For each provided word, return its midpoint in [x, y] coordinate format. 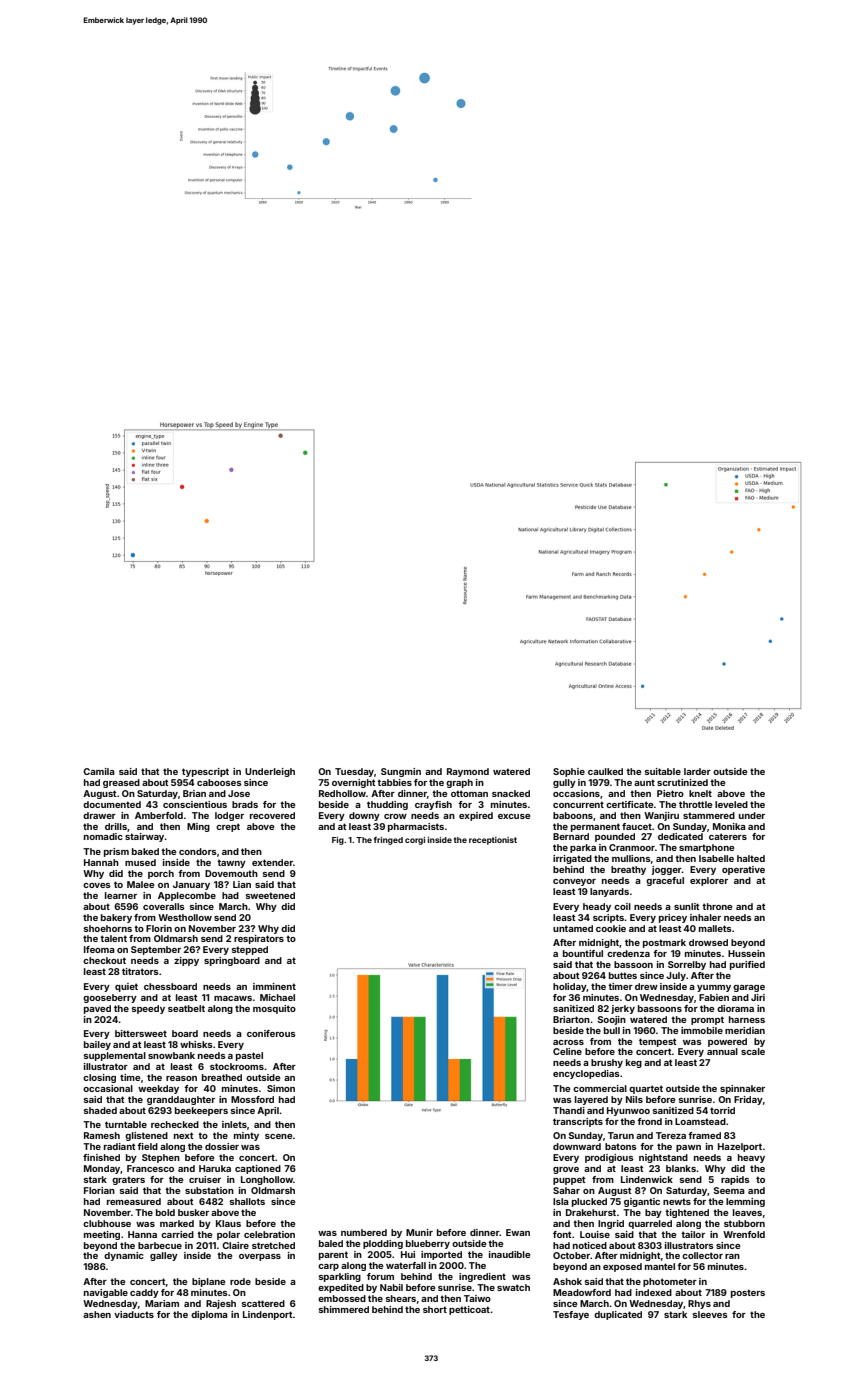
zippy [186, 961]
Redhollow [342, 793]
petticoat [469, 1310]
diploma [209, 1315]
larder [697, 771]
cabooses [219, 782]
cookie [611, 928]
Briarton [571, 1019]
